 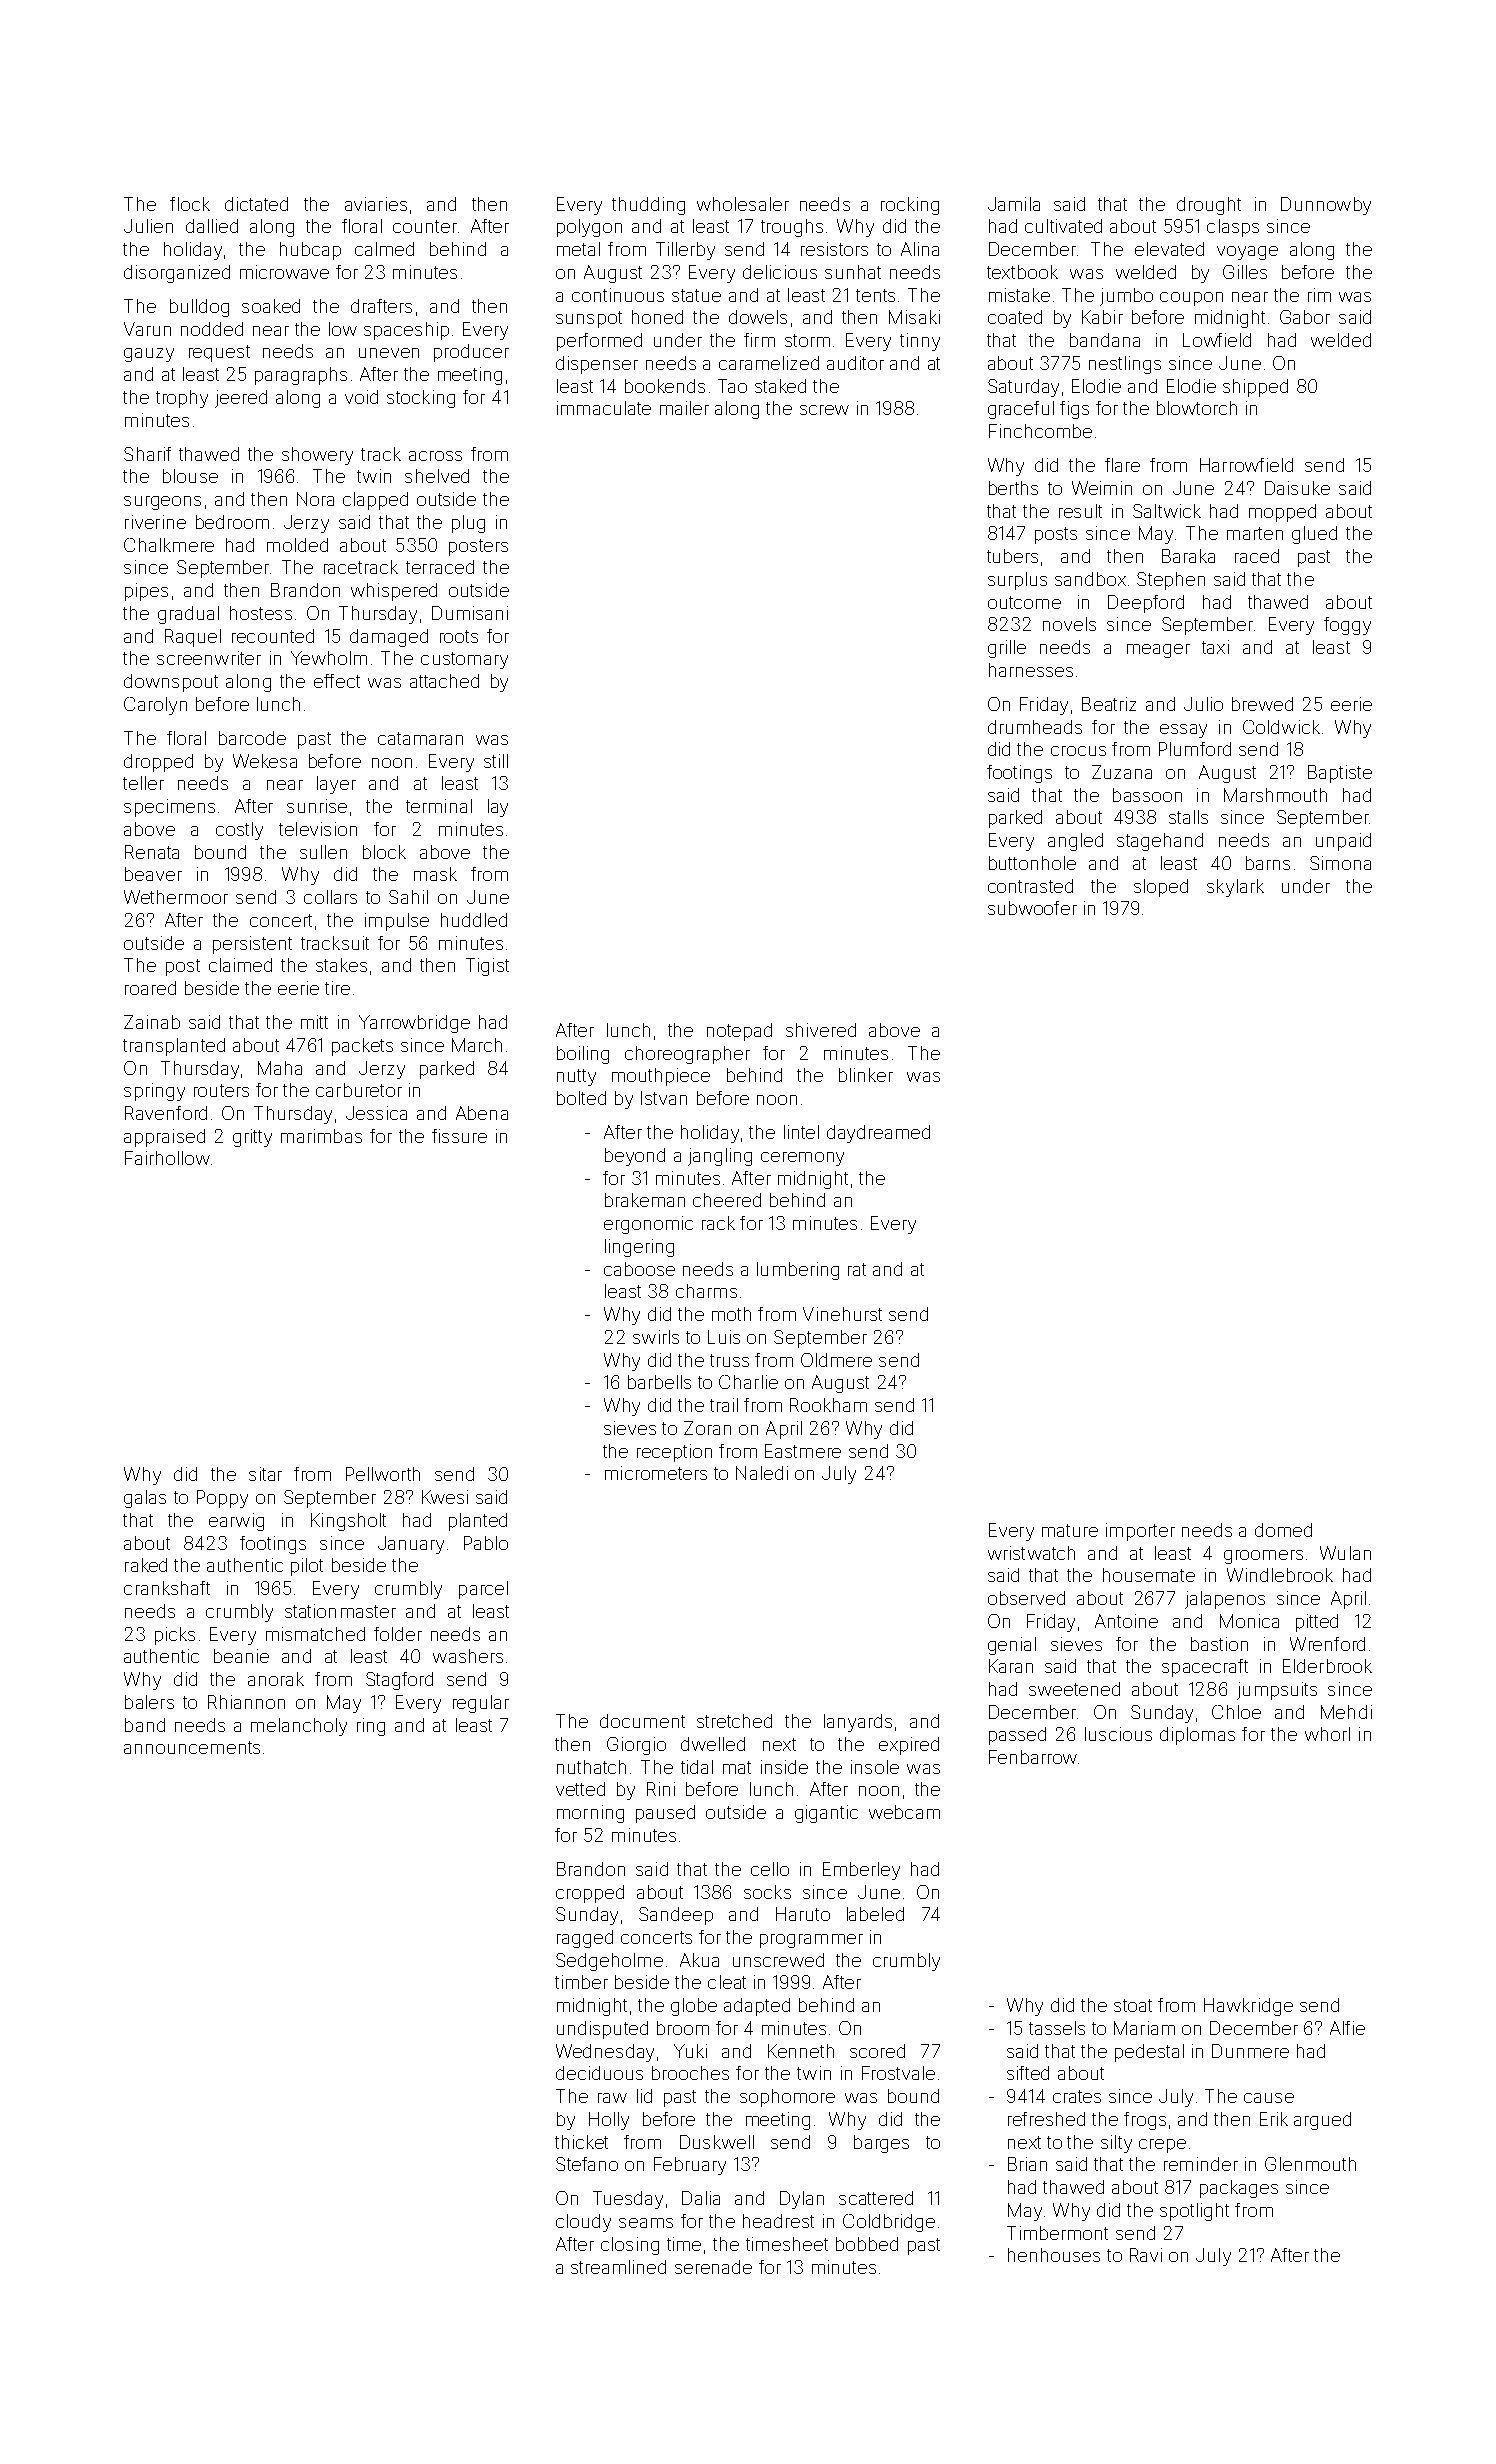 I want to click on terminal, so click(x=439, y=806).
